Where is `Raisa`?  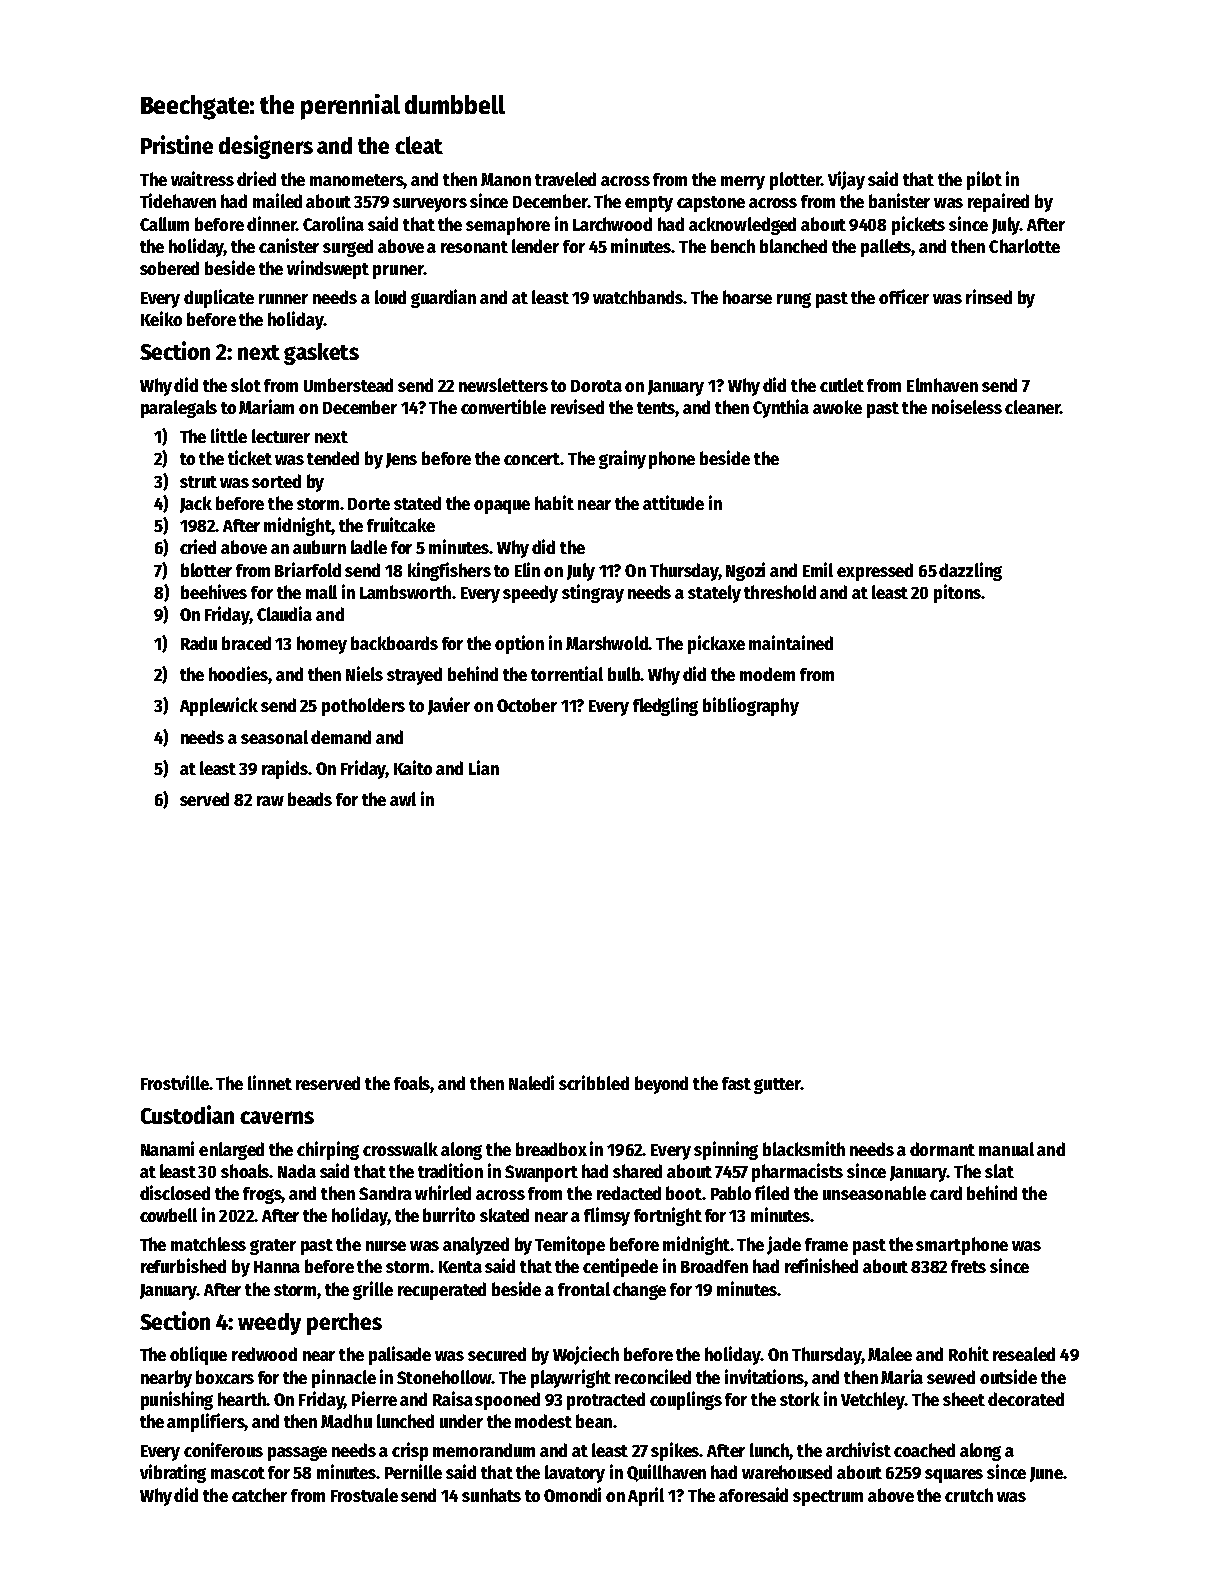 Raisa is located at coordinates (453, 1398).
